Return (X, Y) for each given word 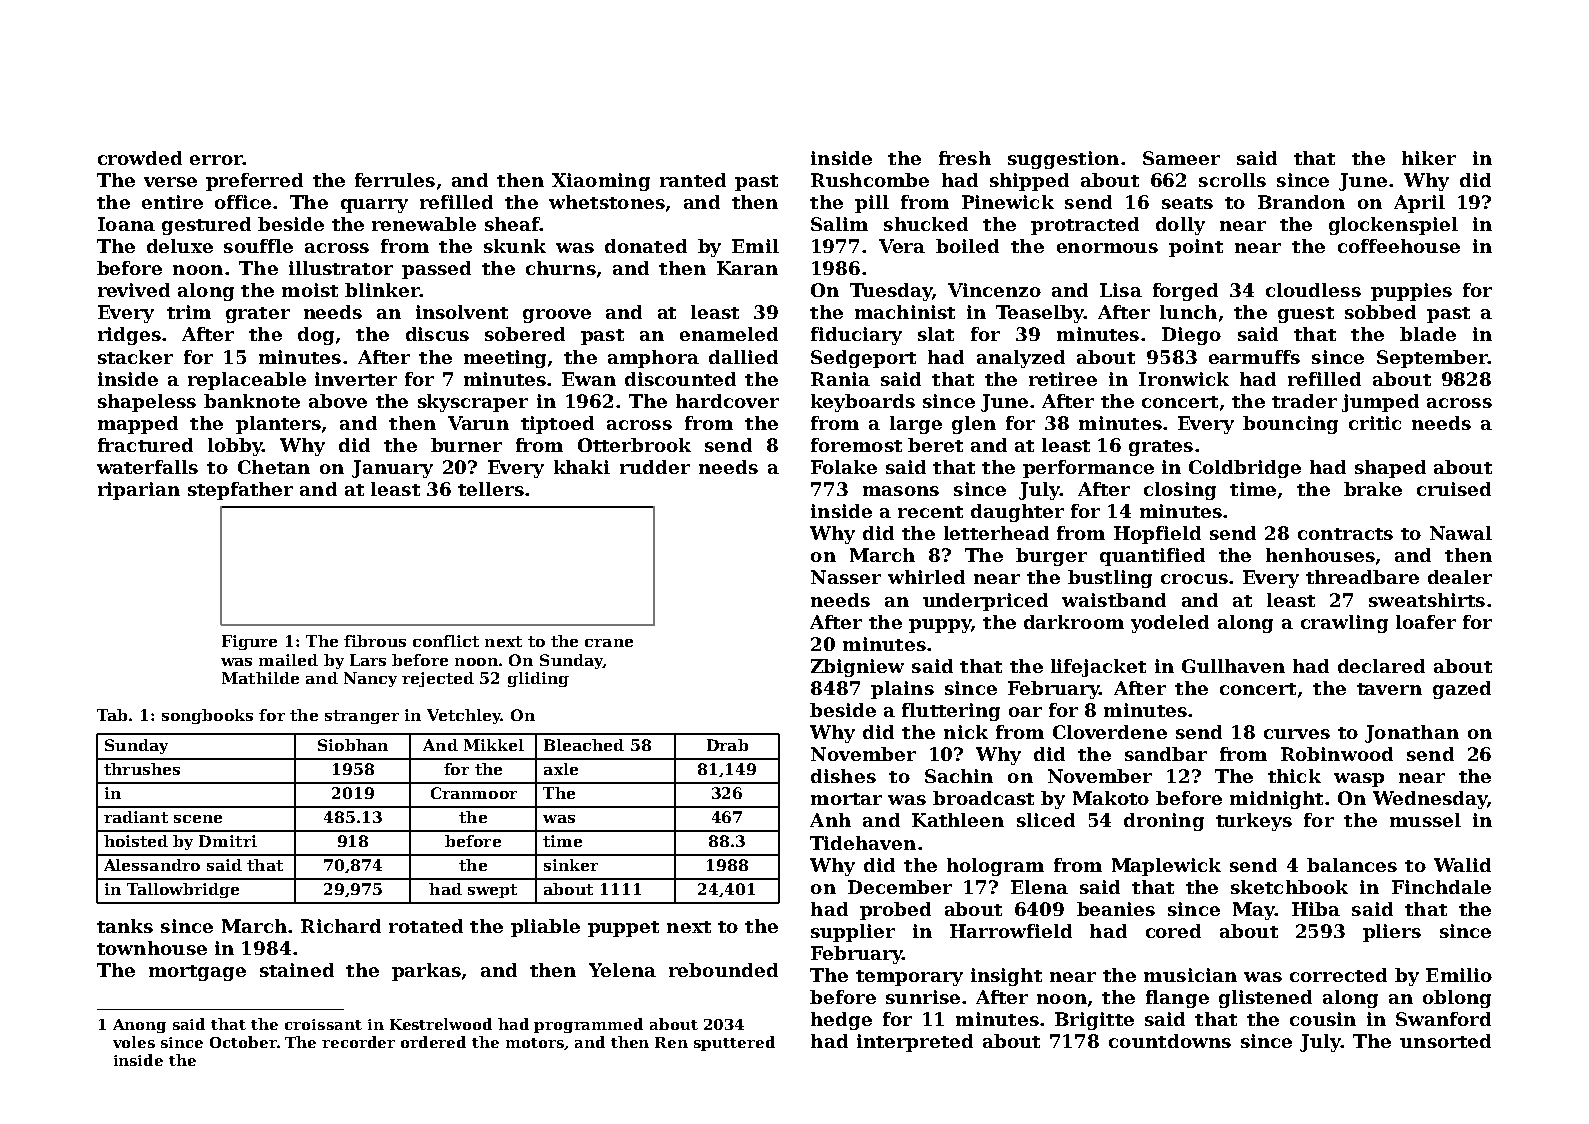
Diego (1191, 336)
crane (609, 643)
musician (1190, 975)
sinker (571, 865)
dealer (1460, 577)
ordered (433, 1042)
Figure (249, 642)
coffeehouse (1399, 246)
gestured (206, 226)
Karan (747, 268)
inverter (356, 379)
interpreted (915, 1043)
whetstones (607, 202)
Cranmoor (474, 793)
